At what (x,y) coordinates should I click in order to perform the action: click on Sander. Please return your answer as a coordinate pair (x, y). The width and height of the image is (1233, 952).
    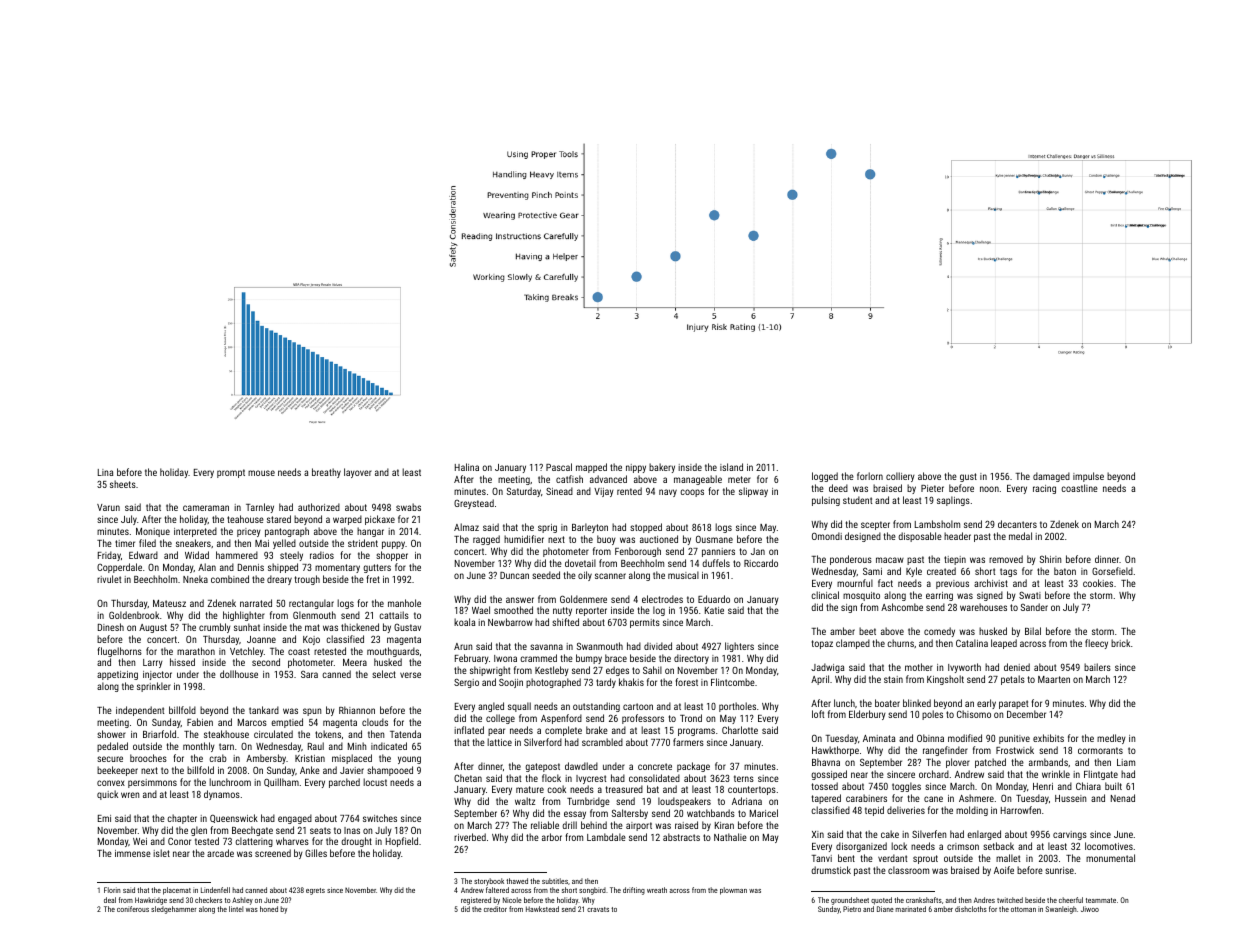
    Looking at the image, I should click on (1034, 607).
